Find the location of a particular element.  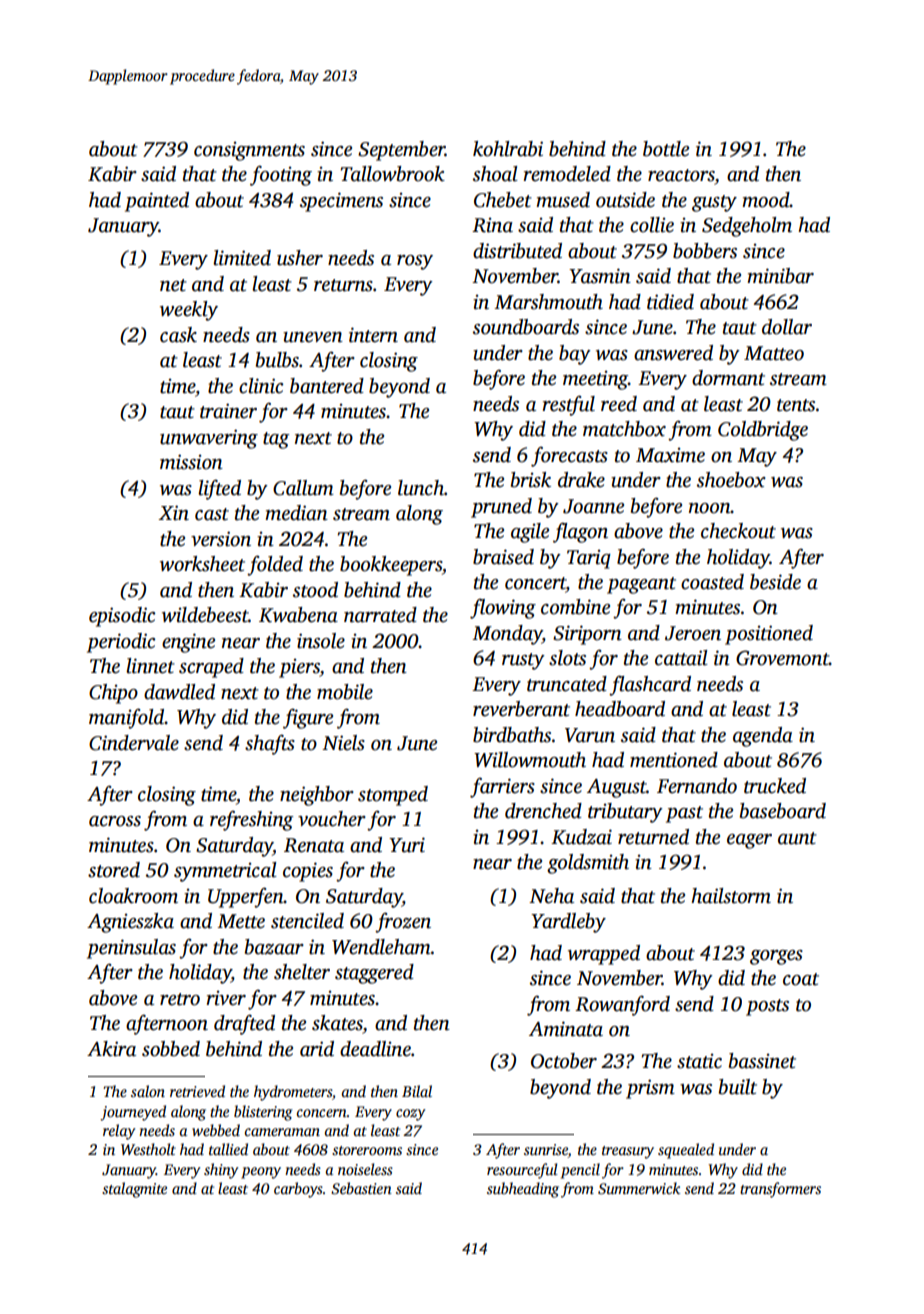

positioned is located at coordinates (769, 635).
